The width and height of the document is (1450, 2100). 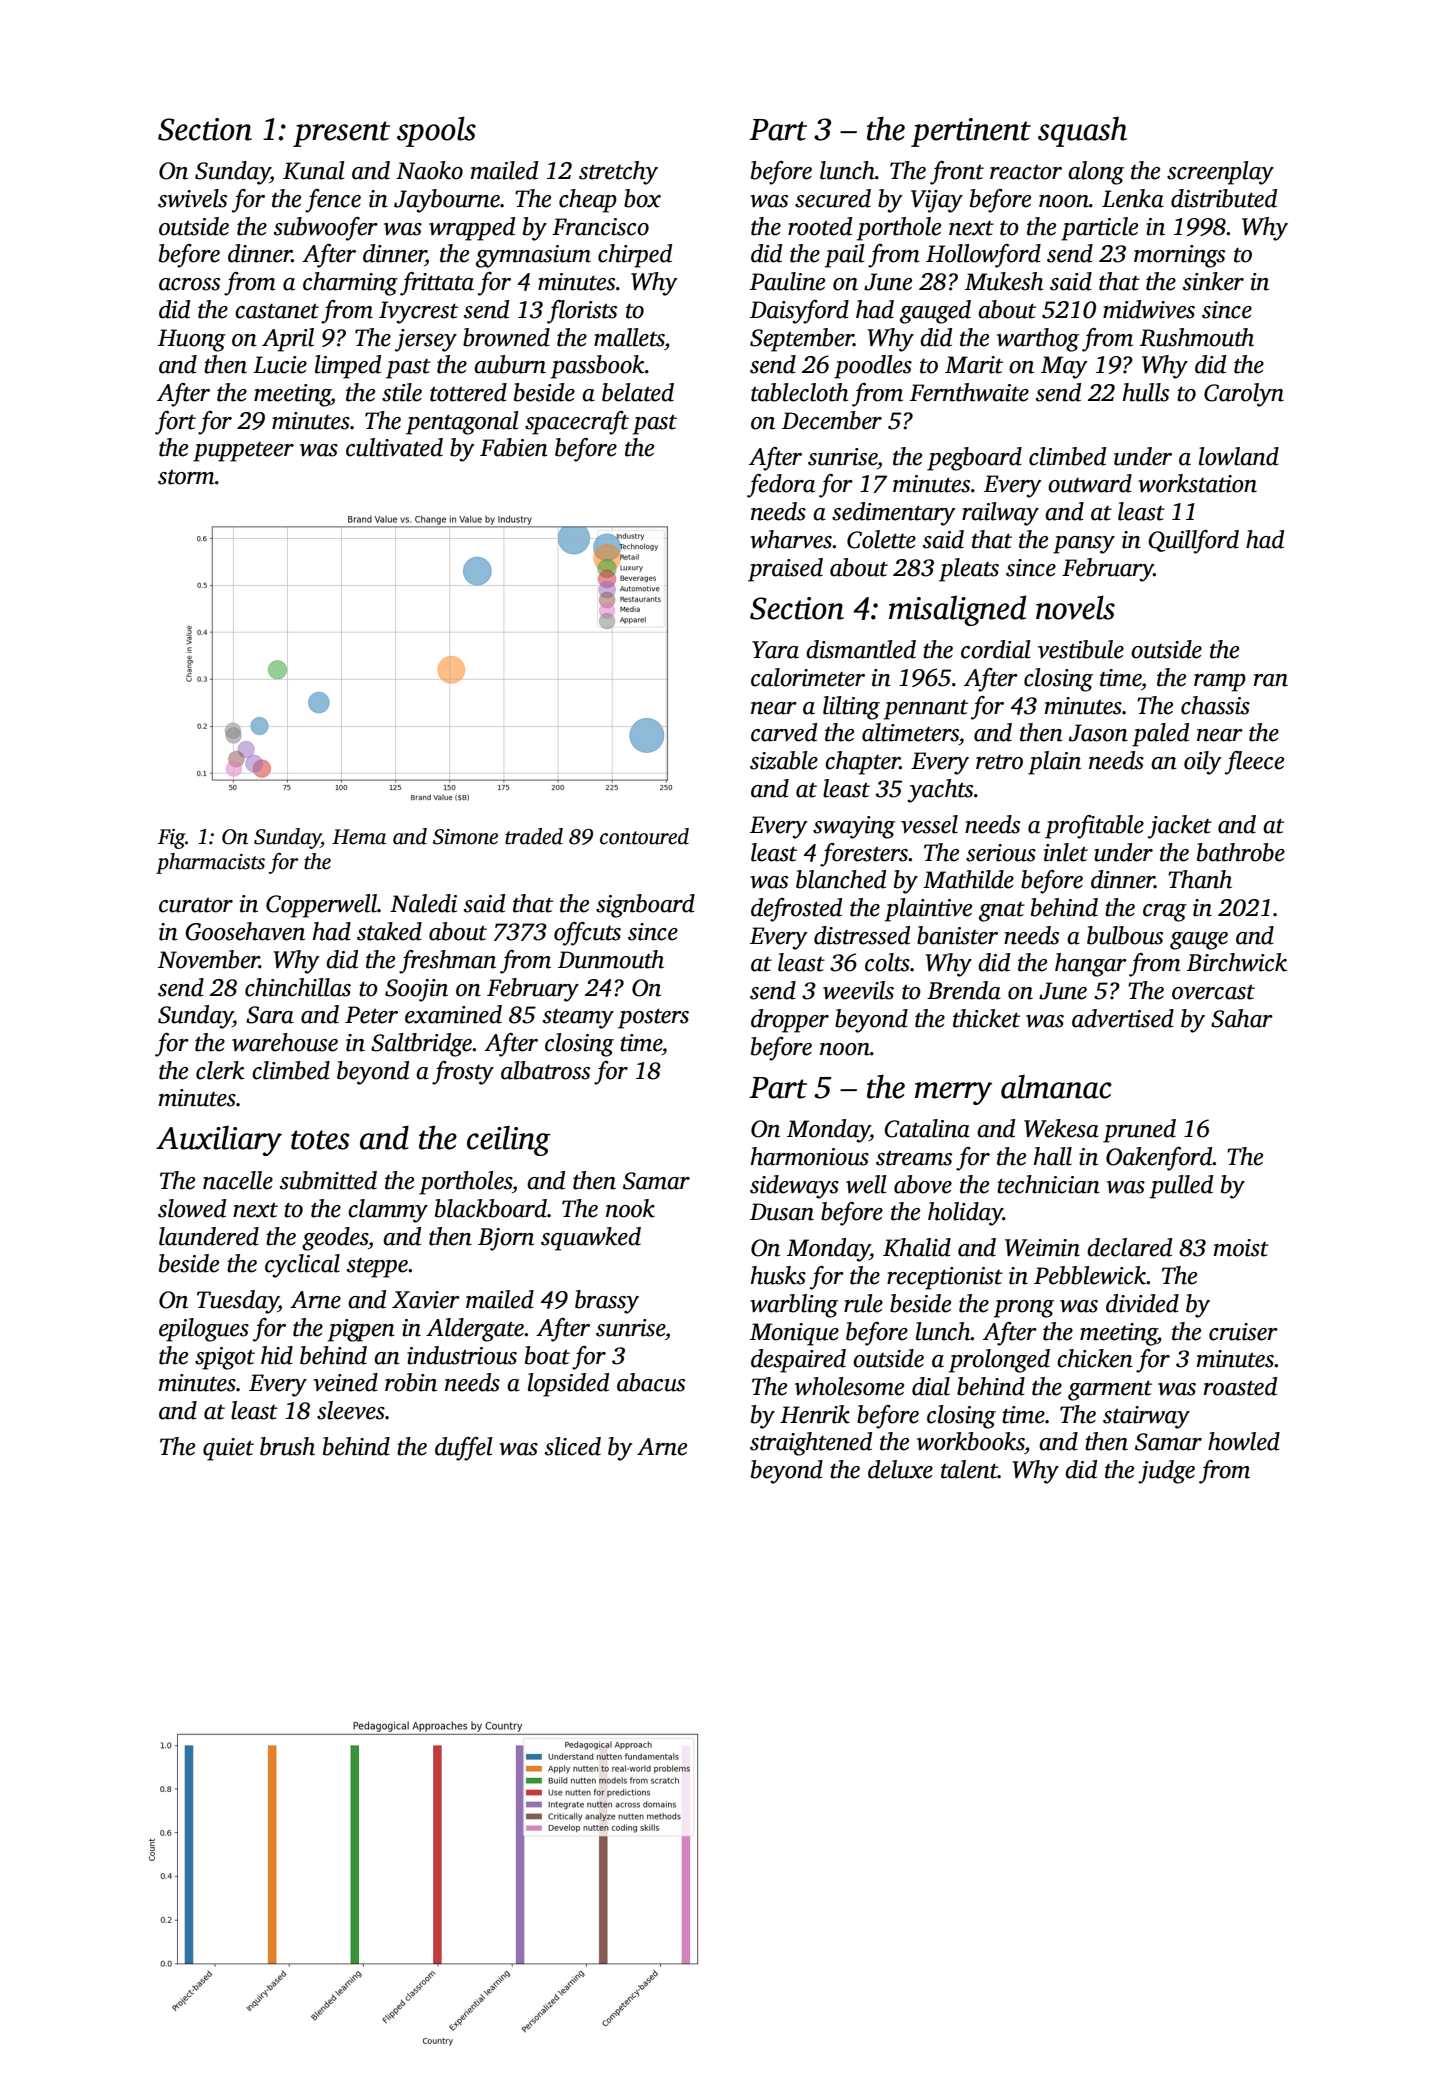 I want to click on sideways, so click(x=794, y=1187).
